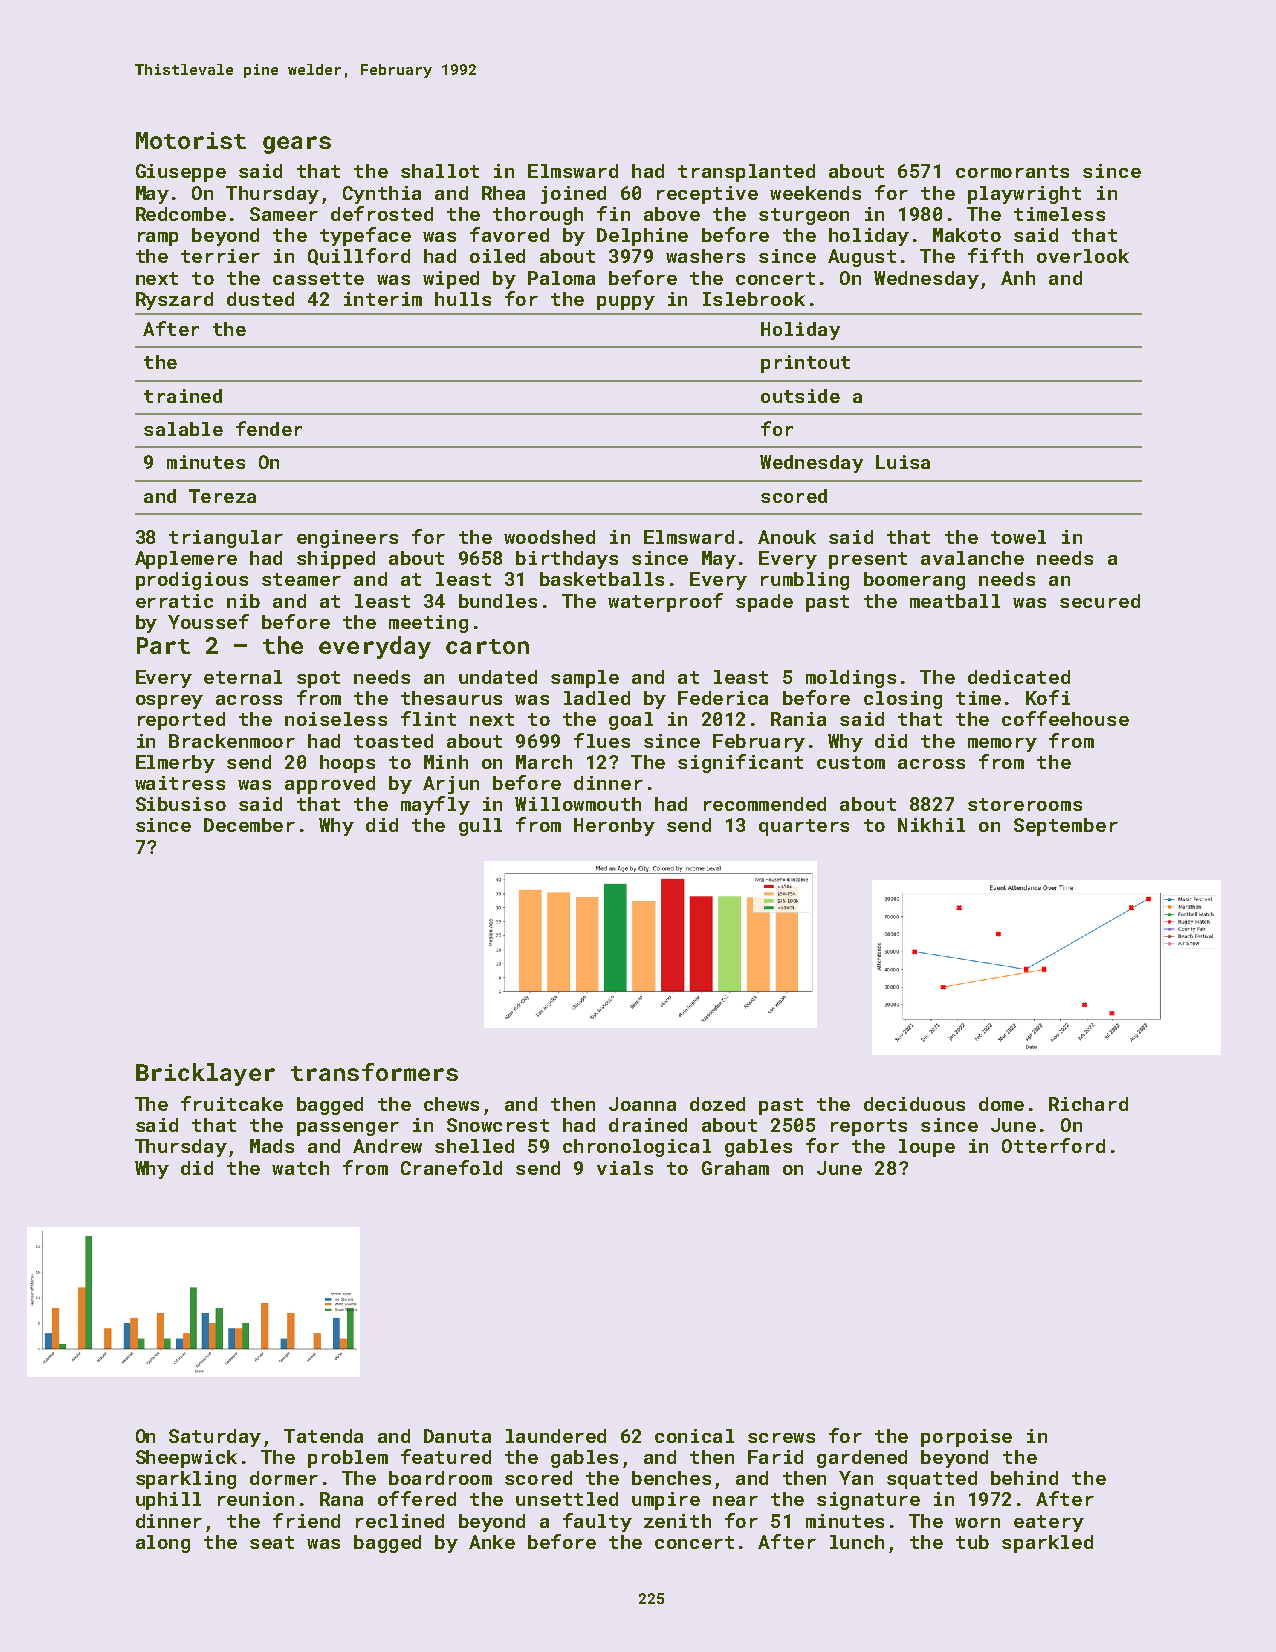  What do you see at coordinates (1088, 1104) in the screenshot?
I see `Richard` at bounding box center [1088, 1104].
